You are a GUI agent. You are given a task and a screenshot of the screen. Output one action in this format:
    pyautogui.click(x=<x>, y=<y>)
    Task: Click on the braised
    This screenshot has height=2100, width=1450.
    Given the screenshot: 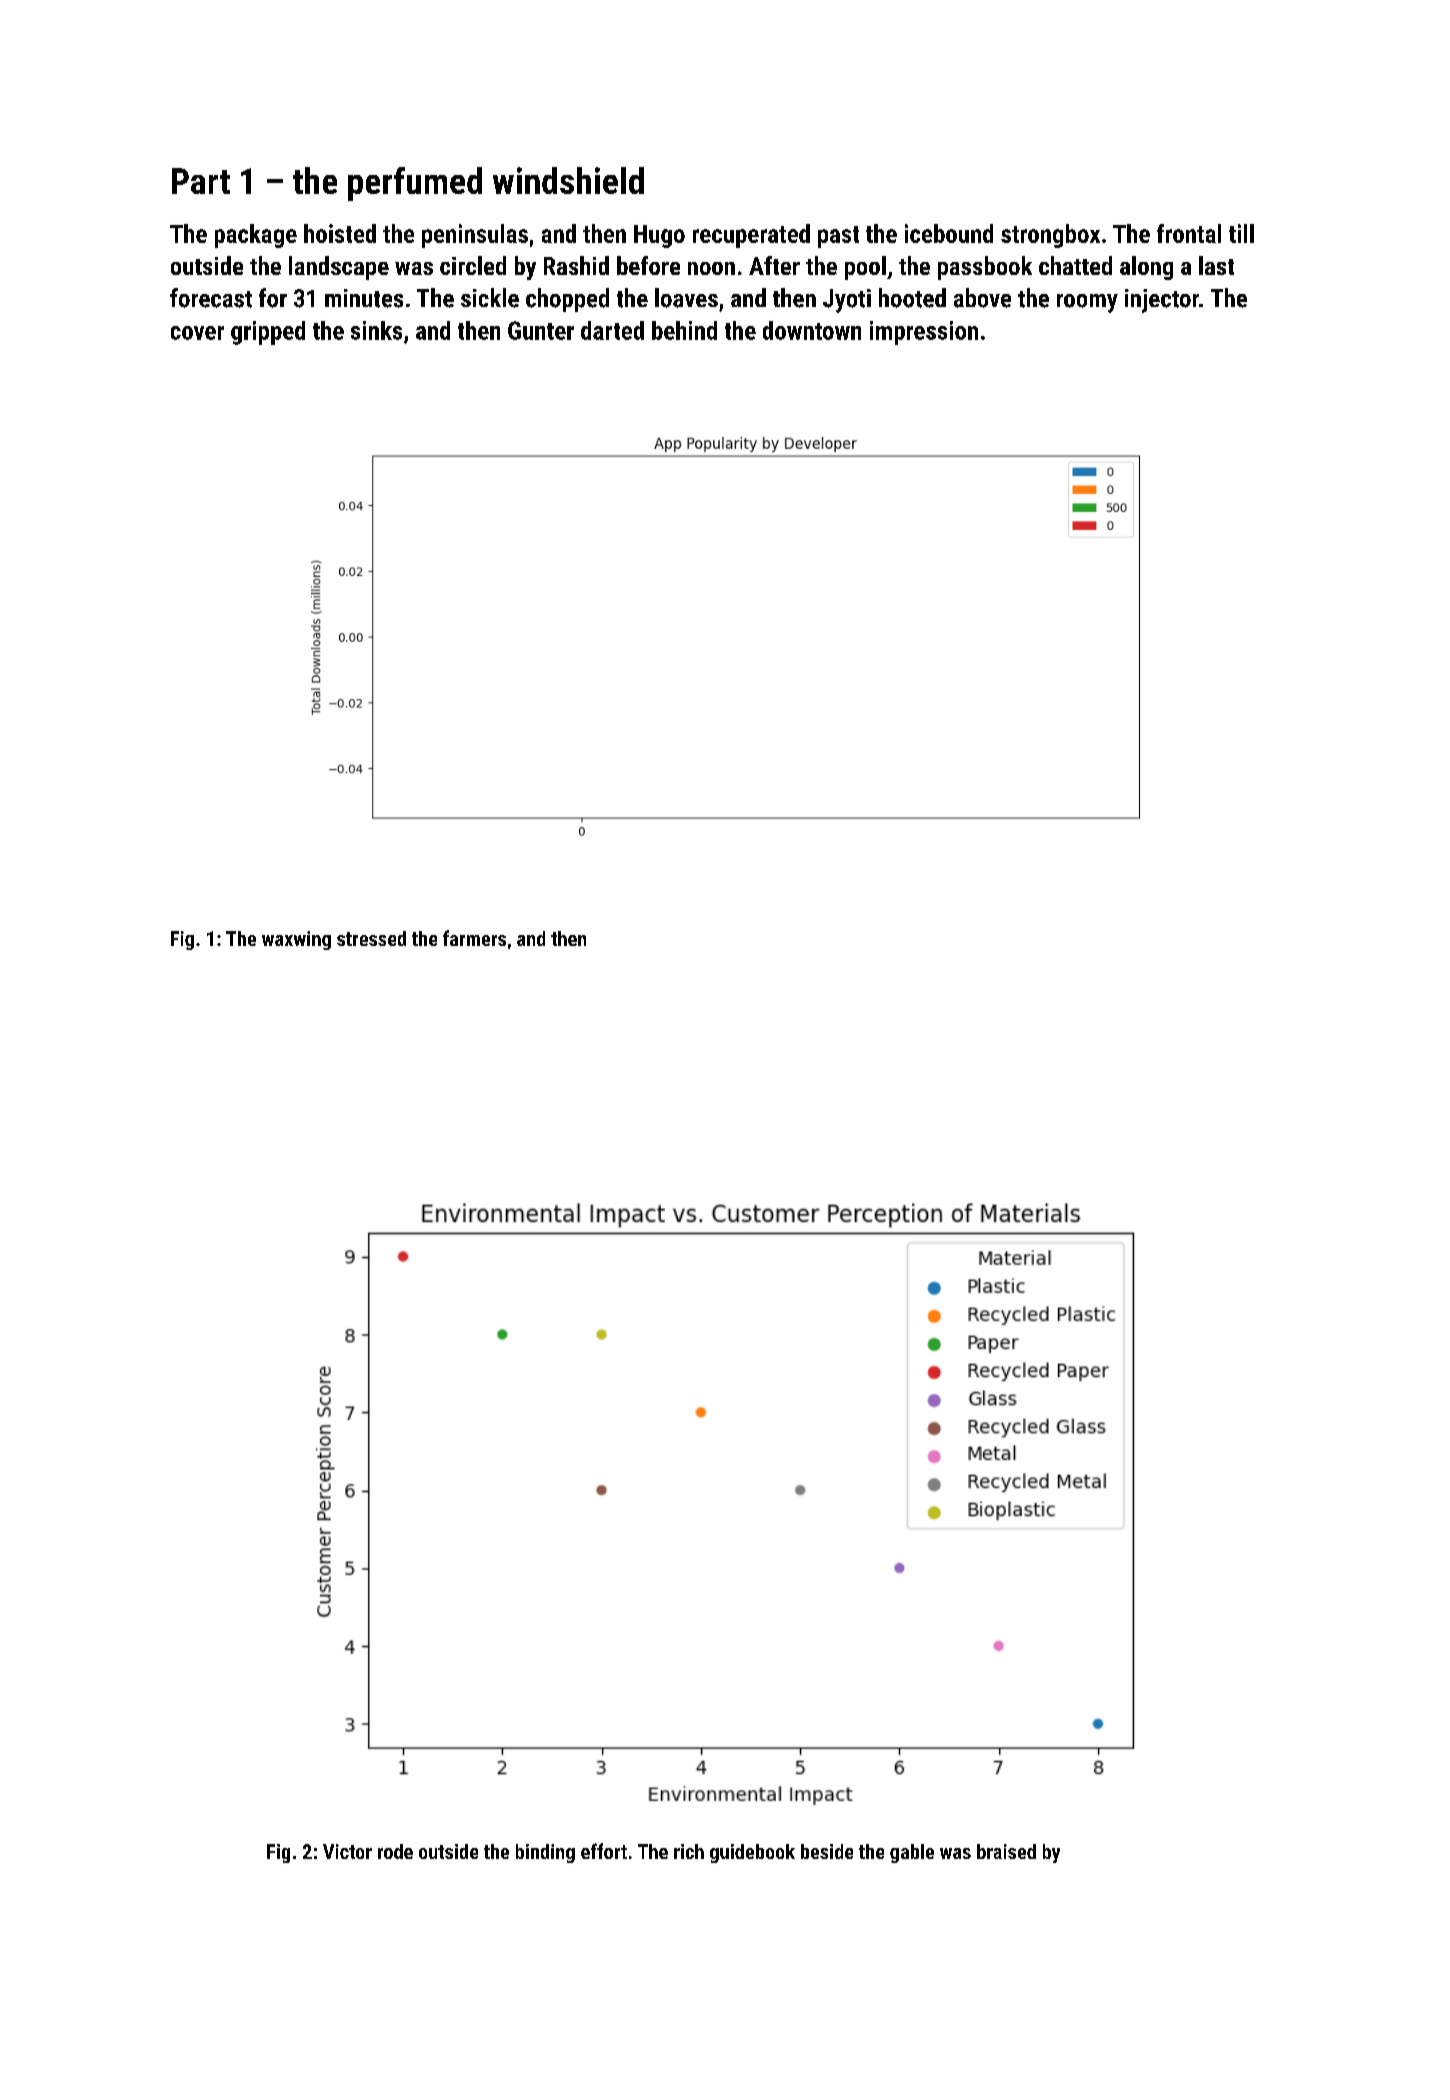 What is the action you would take?
    pyautogui.click(x=1006, y=1851)
